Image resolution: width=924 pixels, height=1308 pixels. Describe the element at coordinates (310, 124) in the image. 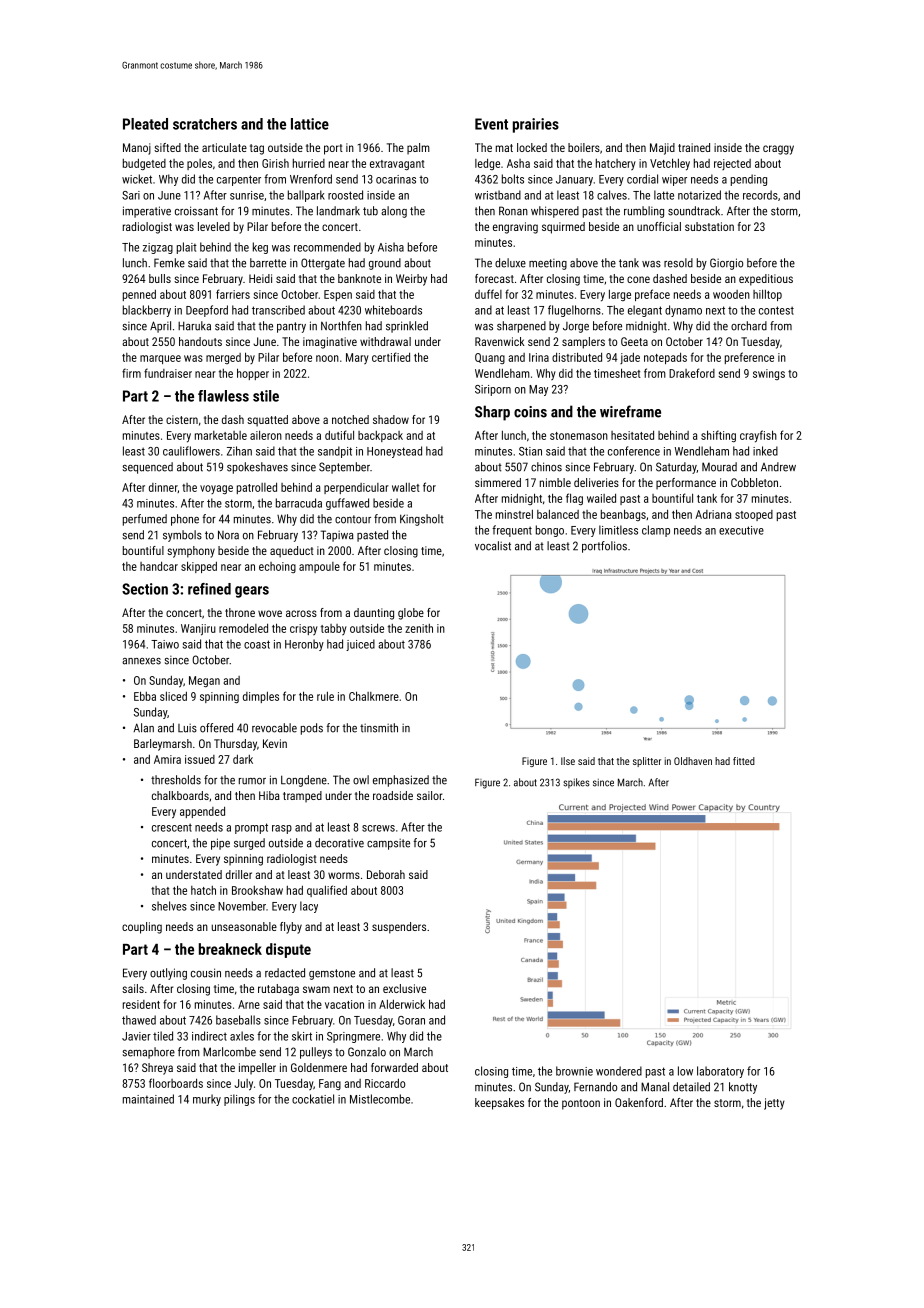

I see `lattice` at that location.
